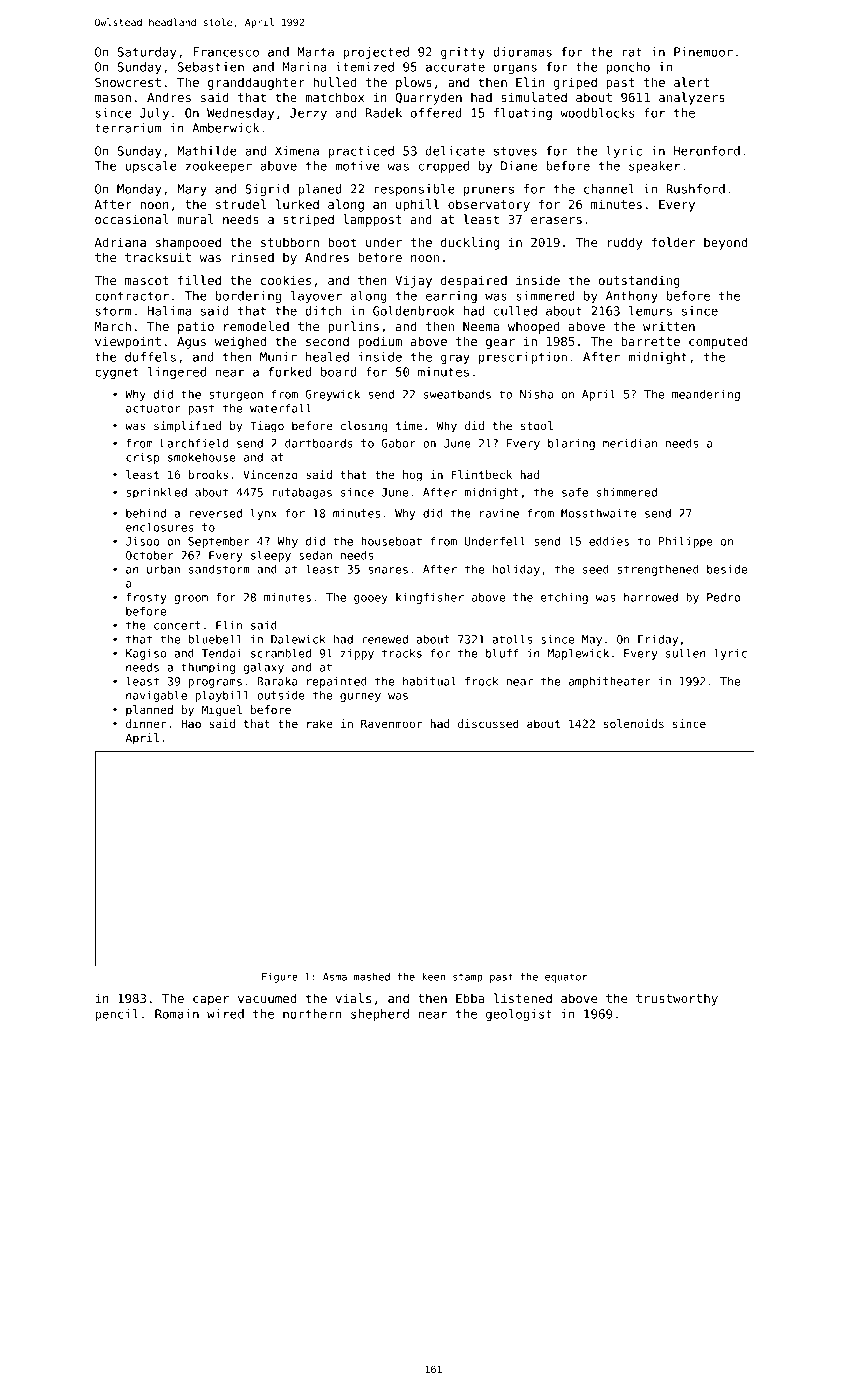  What do you see at coordinates (146, 723) in the screenshot?
I see `dinner` at bounding box center [146, 723].
